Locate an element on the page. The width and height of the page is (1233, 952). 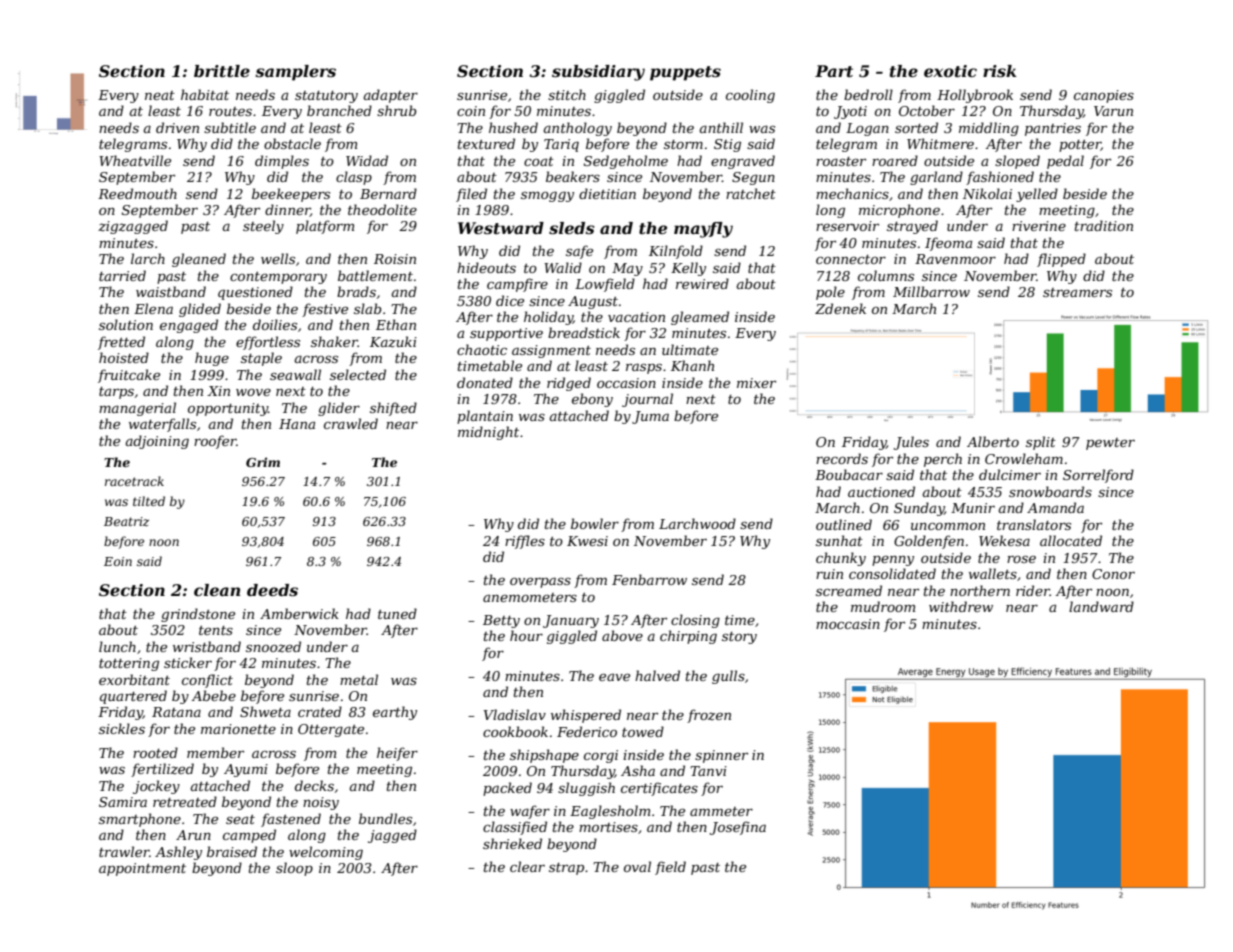
Jyoti is located at coordinates (850, 112).
